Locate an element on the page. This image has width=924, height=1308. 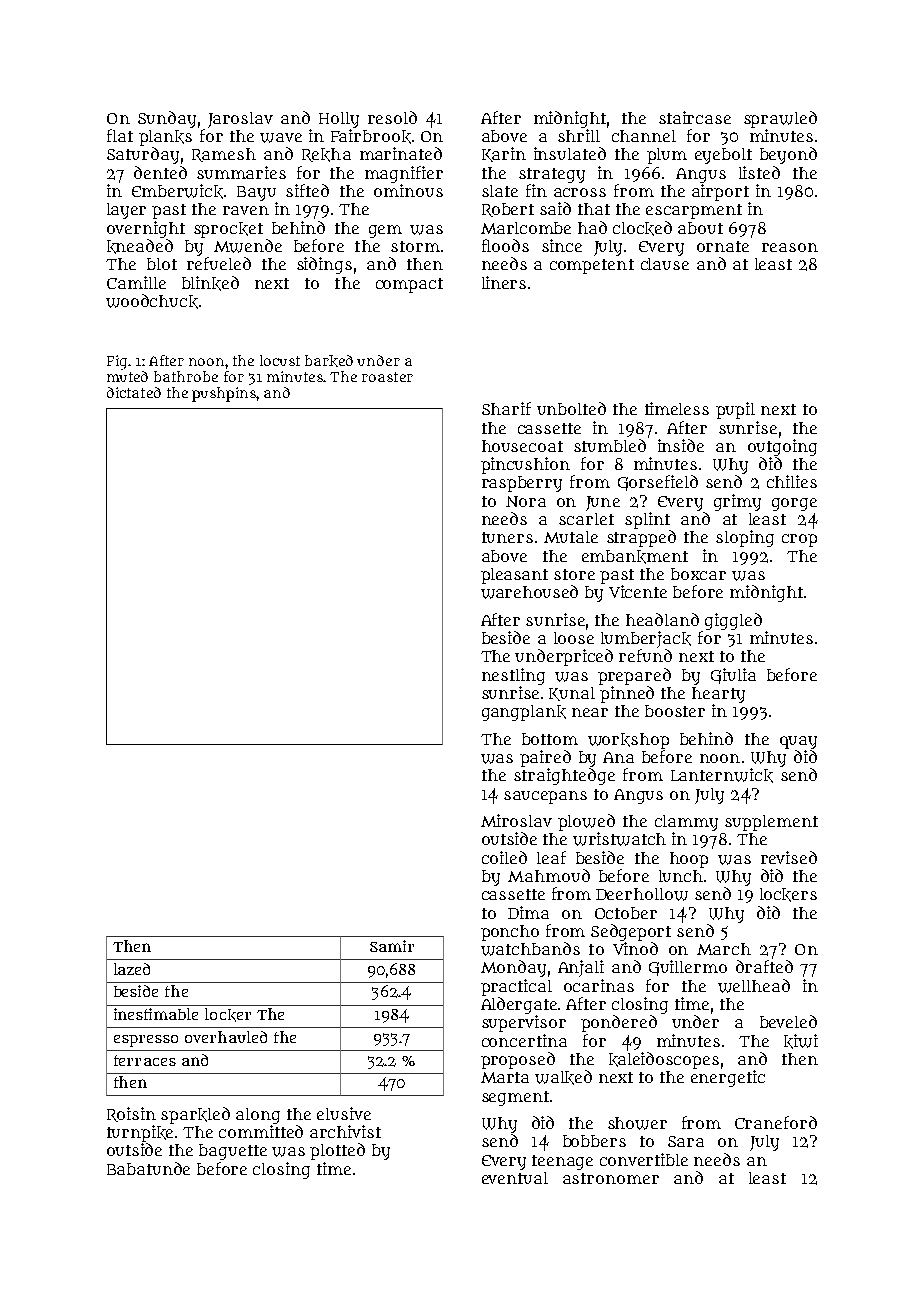
gangplank is located at coordinates (524, 713).
